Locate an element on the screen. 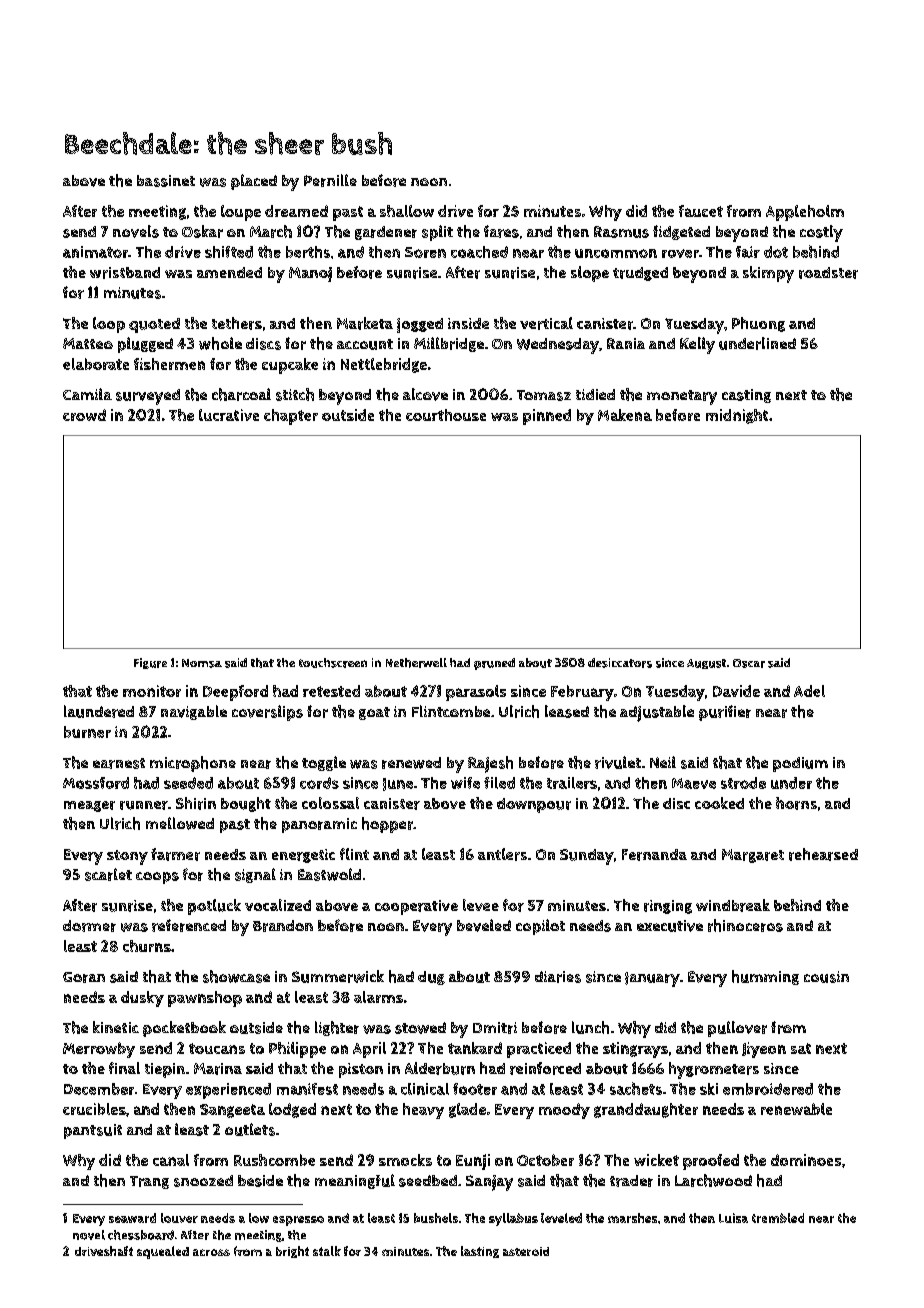 The width and height of the screenshot is (924, 1308). podium is located at coordinates (800, 764).
